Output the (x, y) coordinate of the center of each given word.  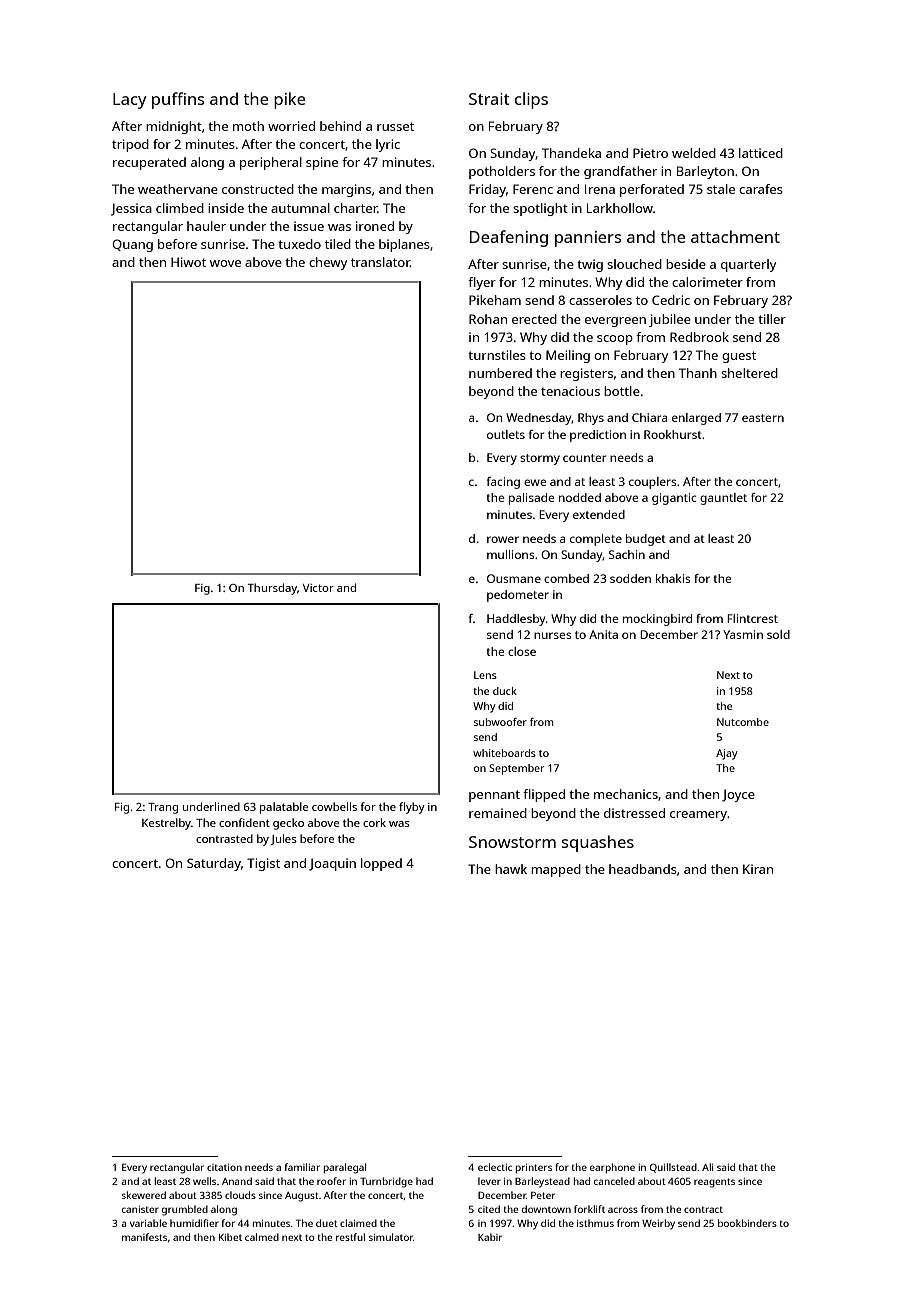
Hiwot (188, 262)
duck (505, 691)
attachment (735, 236)
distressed (634, 813)
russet (395, 126)
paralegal (345, 1168)
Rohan (488, 319)
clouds (240, 1195)
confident (244, 822)
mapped (556, 870)
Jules (283, 839)
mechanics (626, 794)
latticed (761, 153)
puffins (178, 100)
